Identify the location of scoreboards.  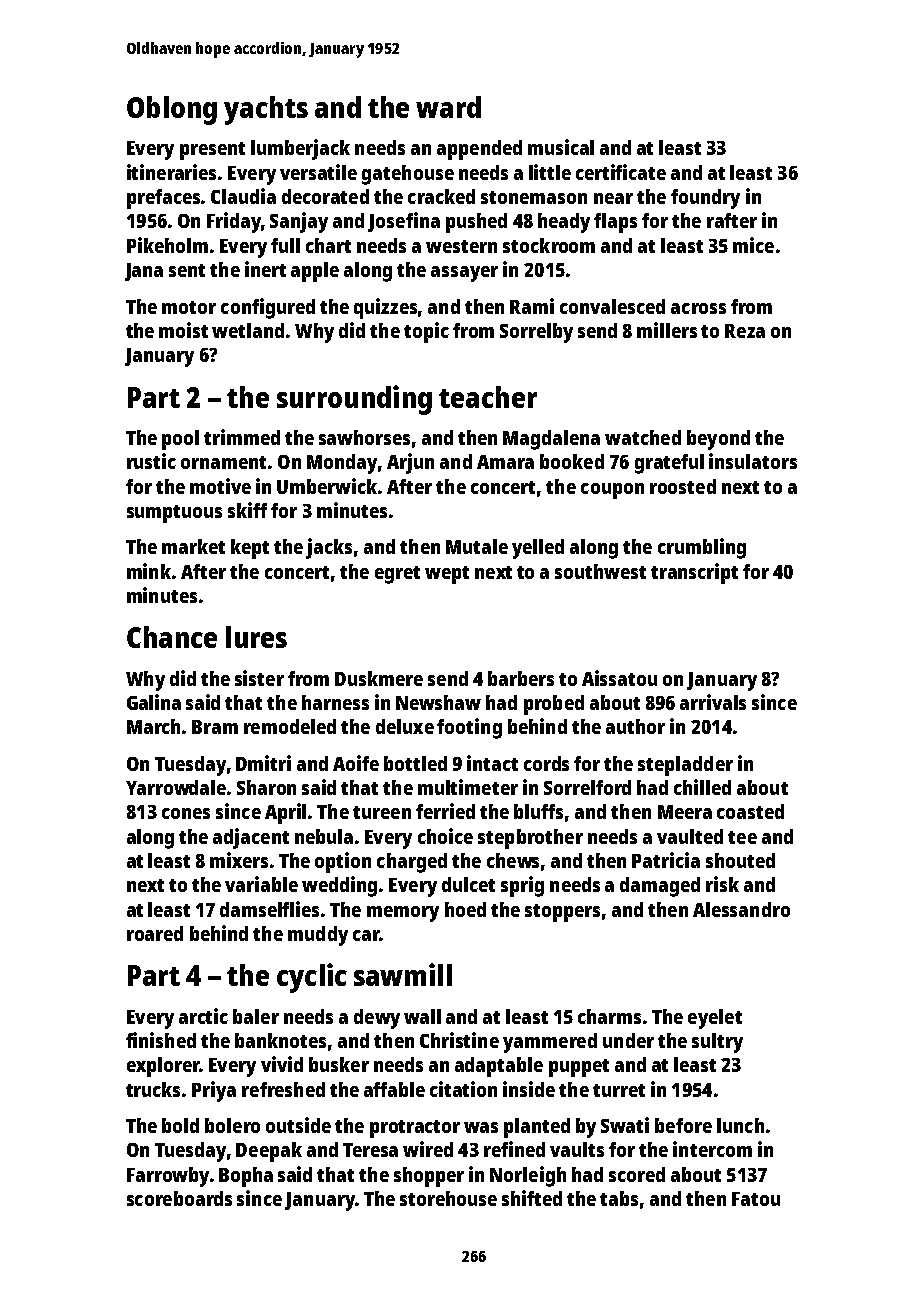
(179, 1198).
